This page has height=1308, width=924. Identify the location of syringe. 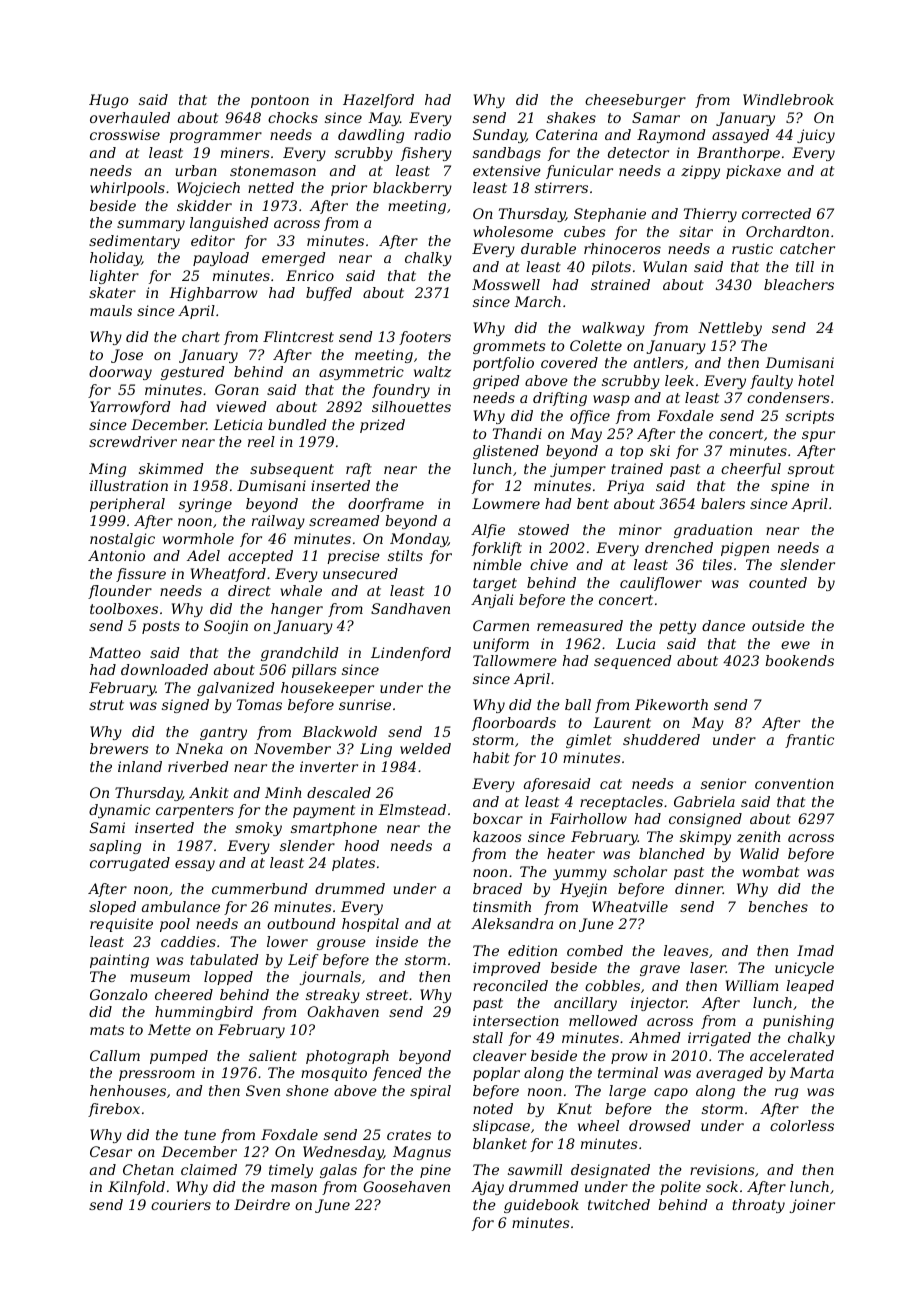
(205, 505).
